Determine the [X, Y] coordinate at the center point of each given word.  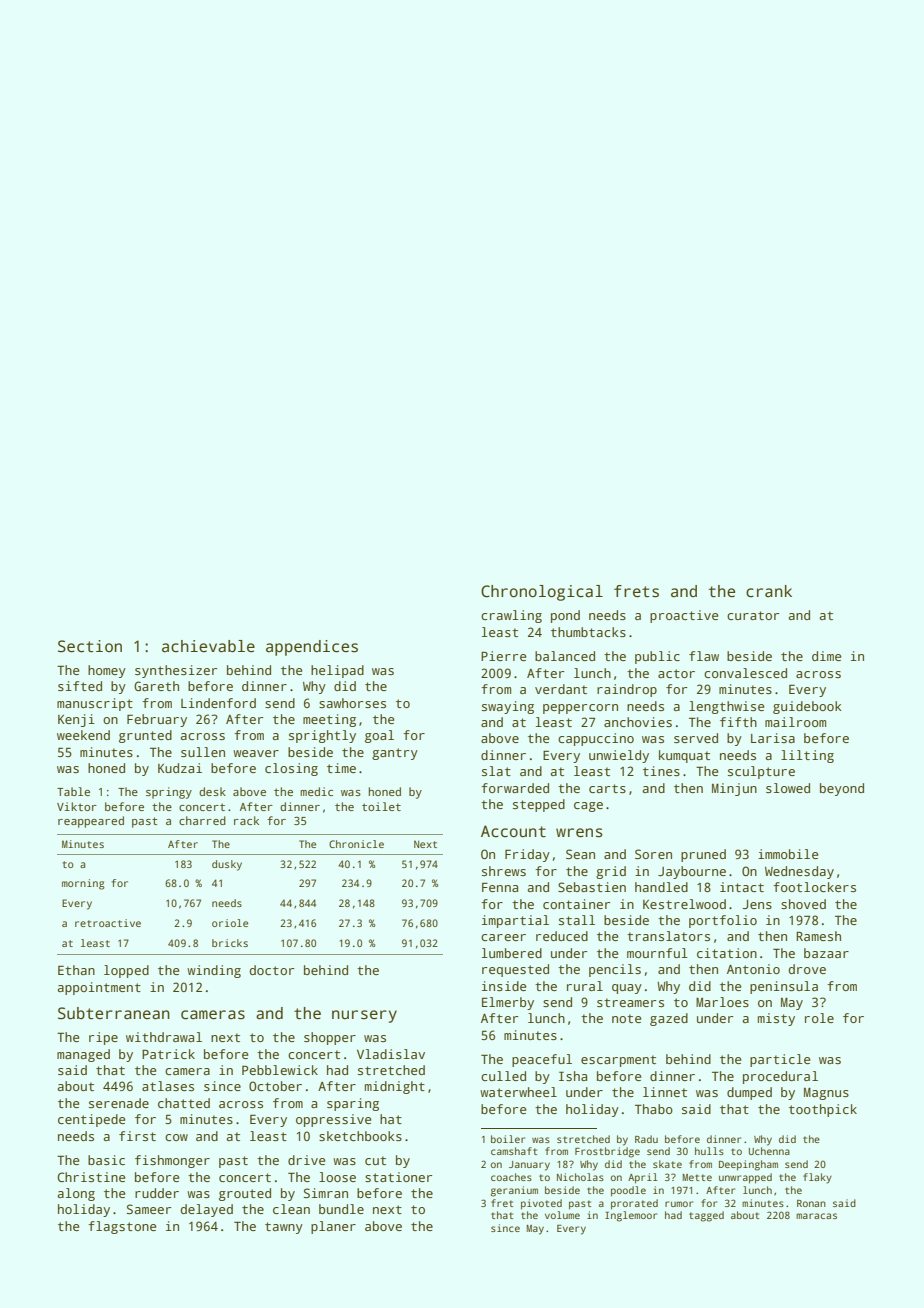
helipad [337, 671]
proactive [684, 616]
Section [90, 646]
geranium [514, 1191]
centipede [91, 1120]
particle [780, 1060]
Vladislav [391, 1054]
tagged [706, 1216]
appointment [99, 988]
